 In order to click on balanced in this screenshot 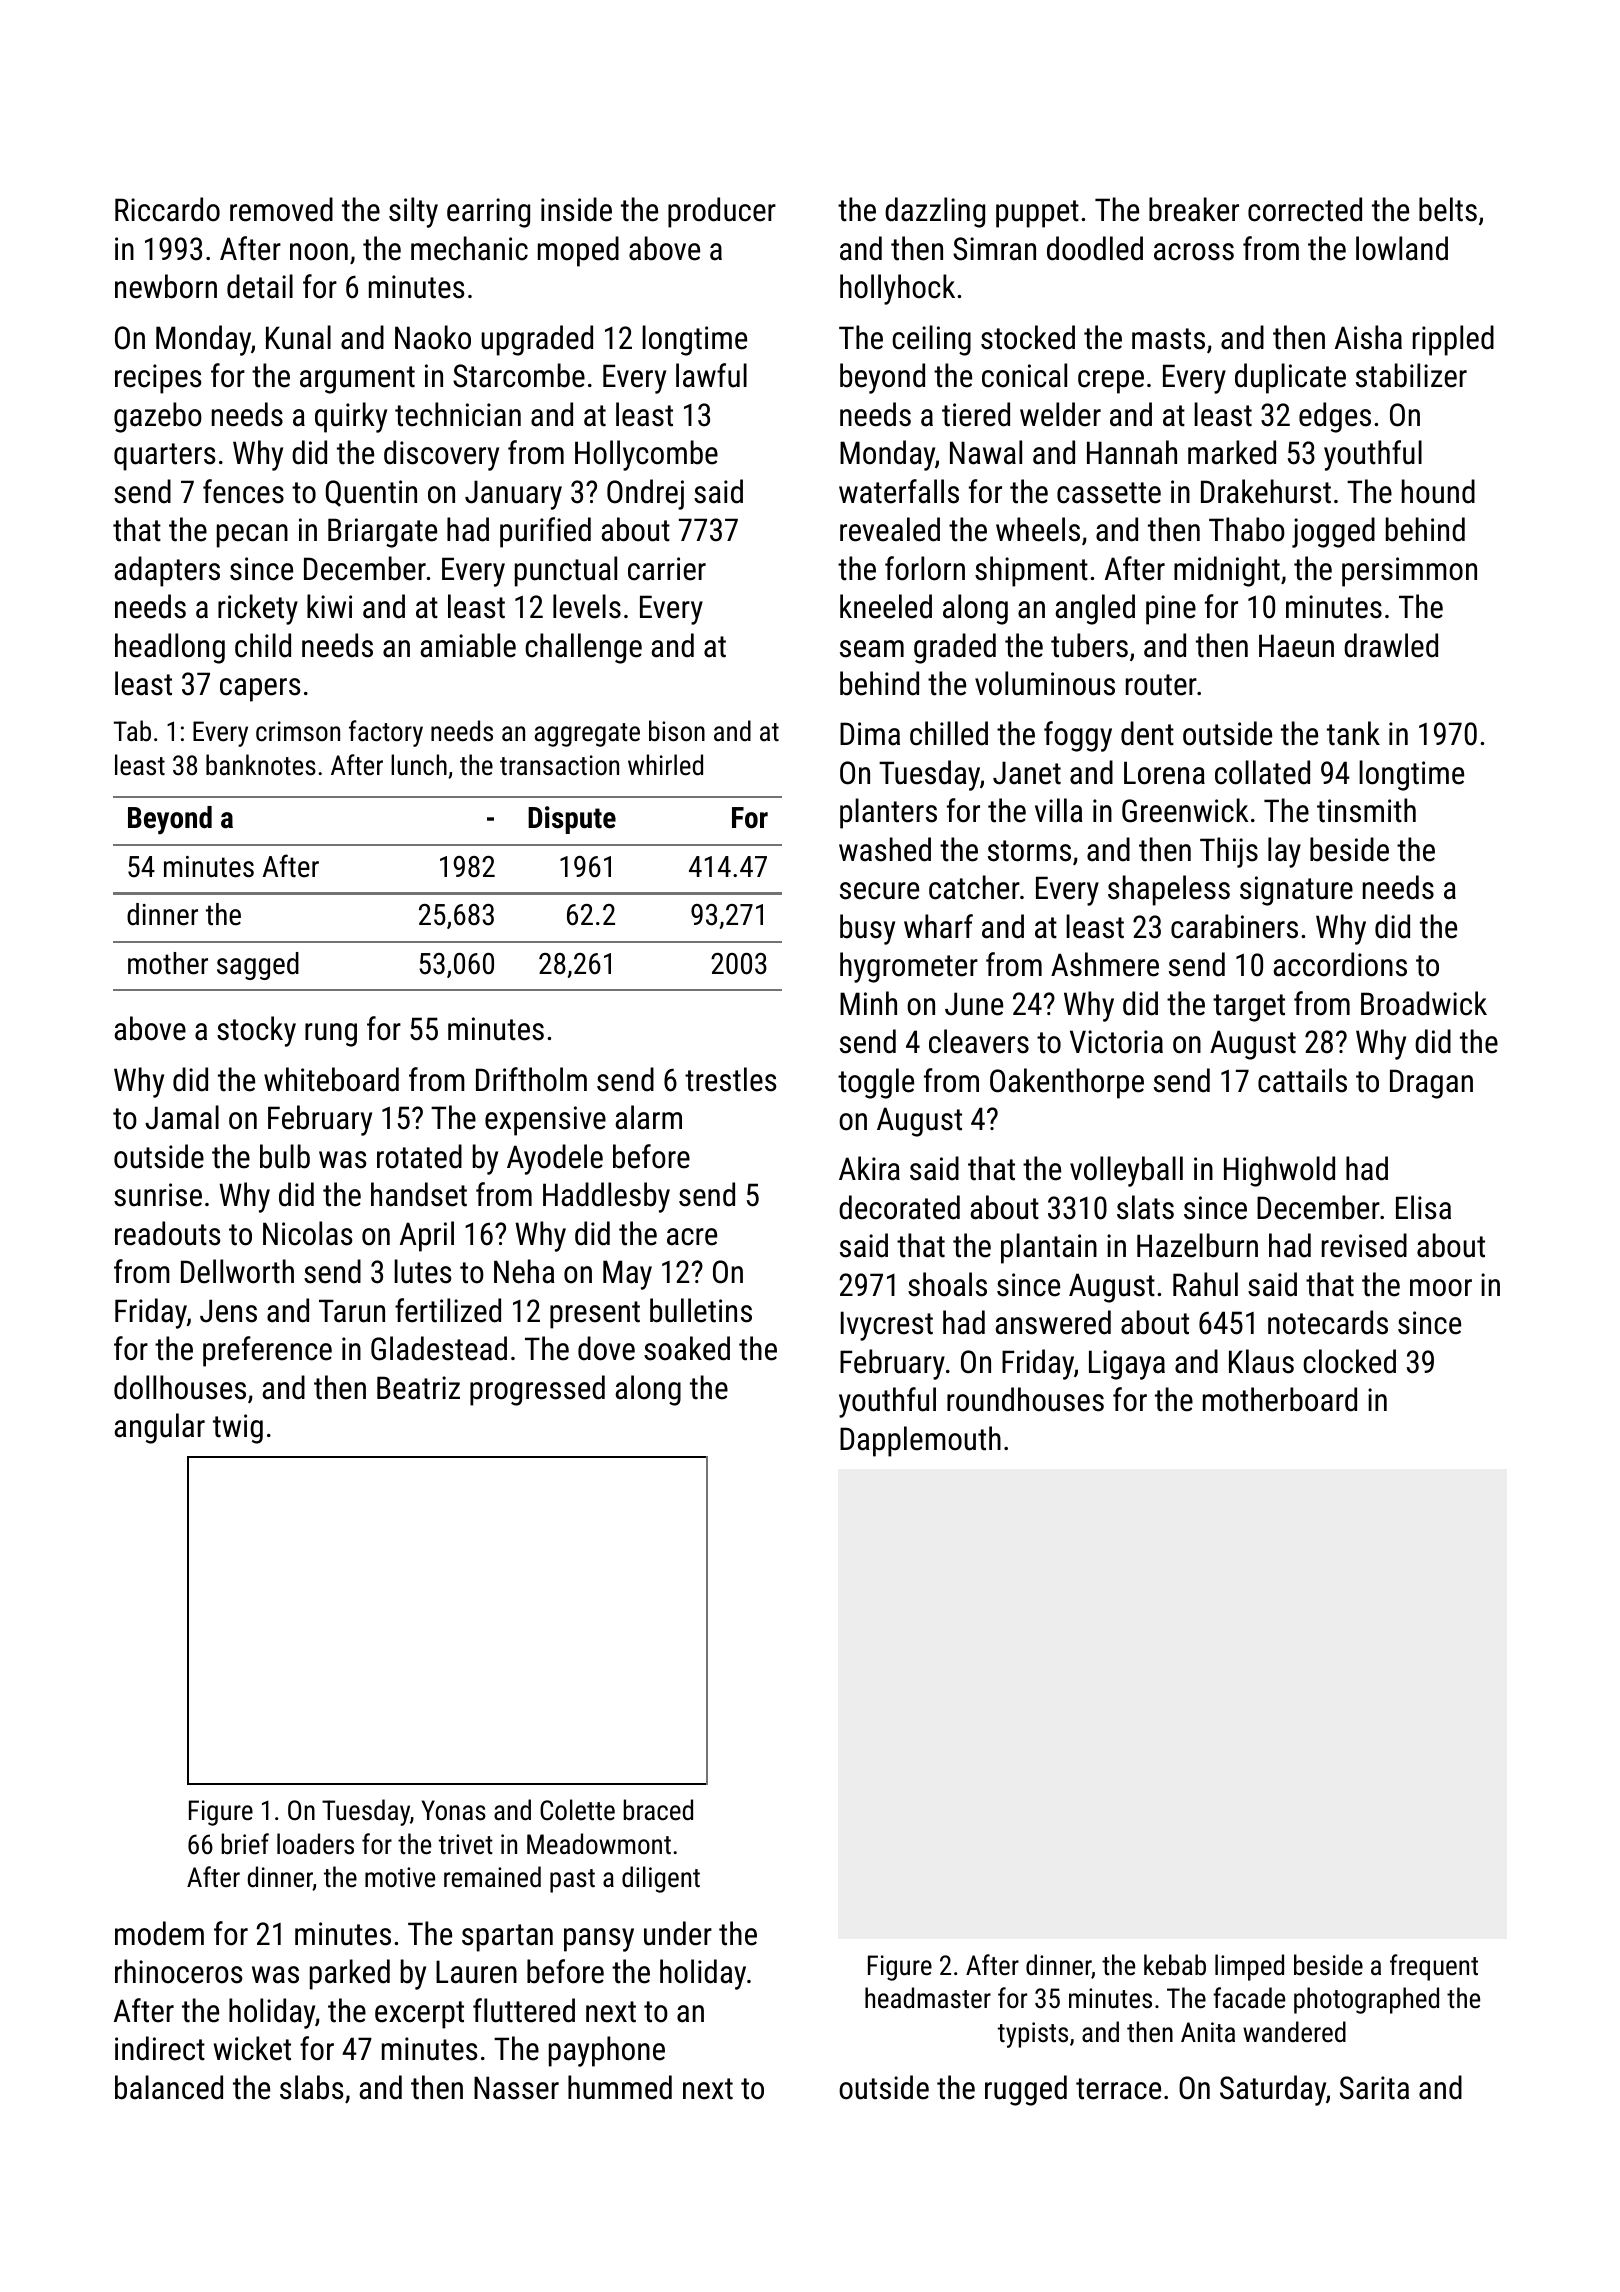, I will do `click(169, 2087)`.
